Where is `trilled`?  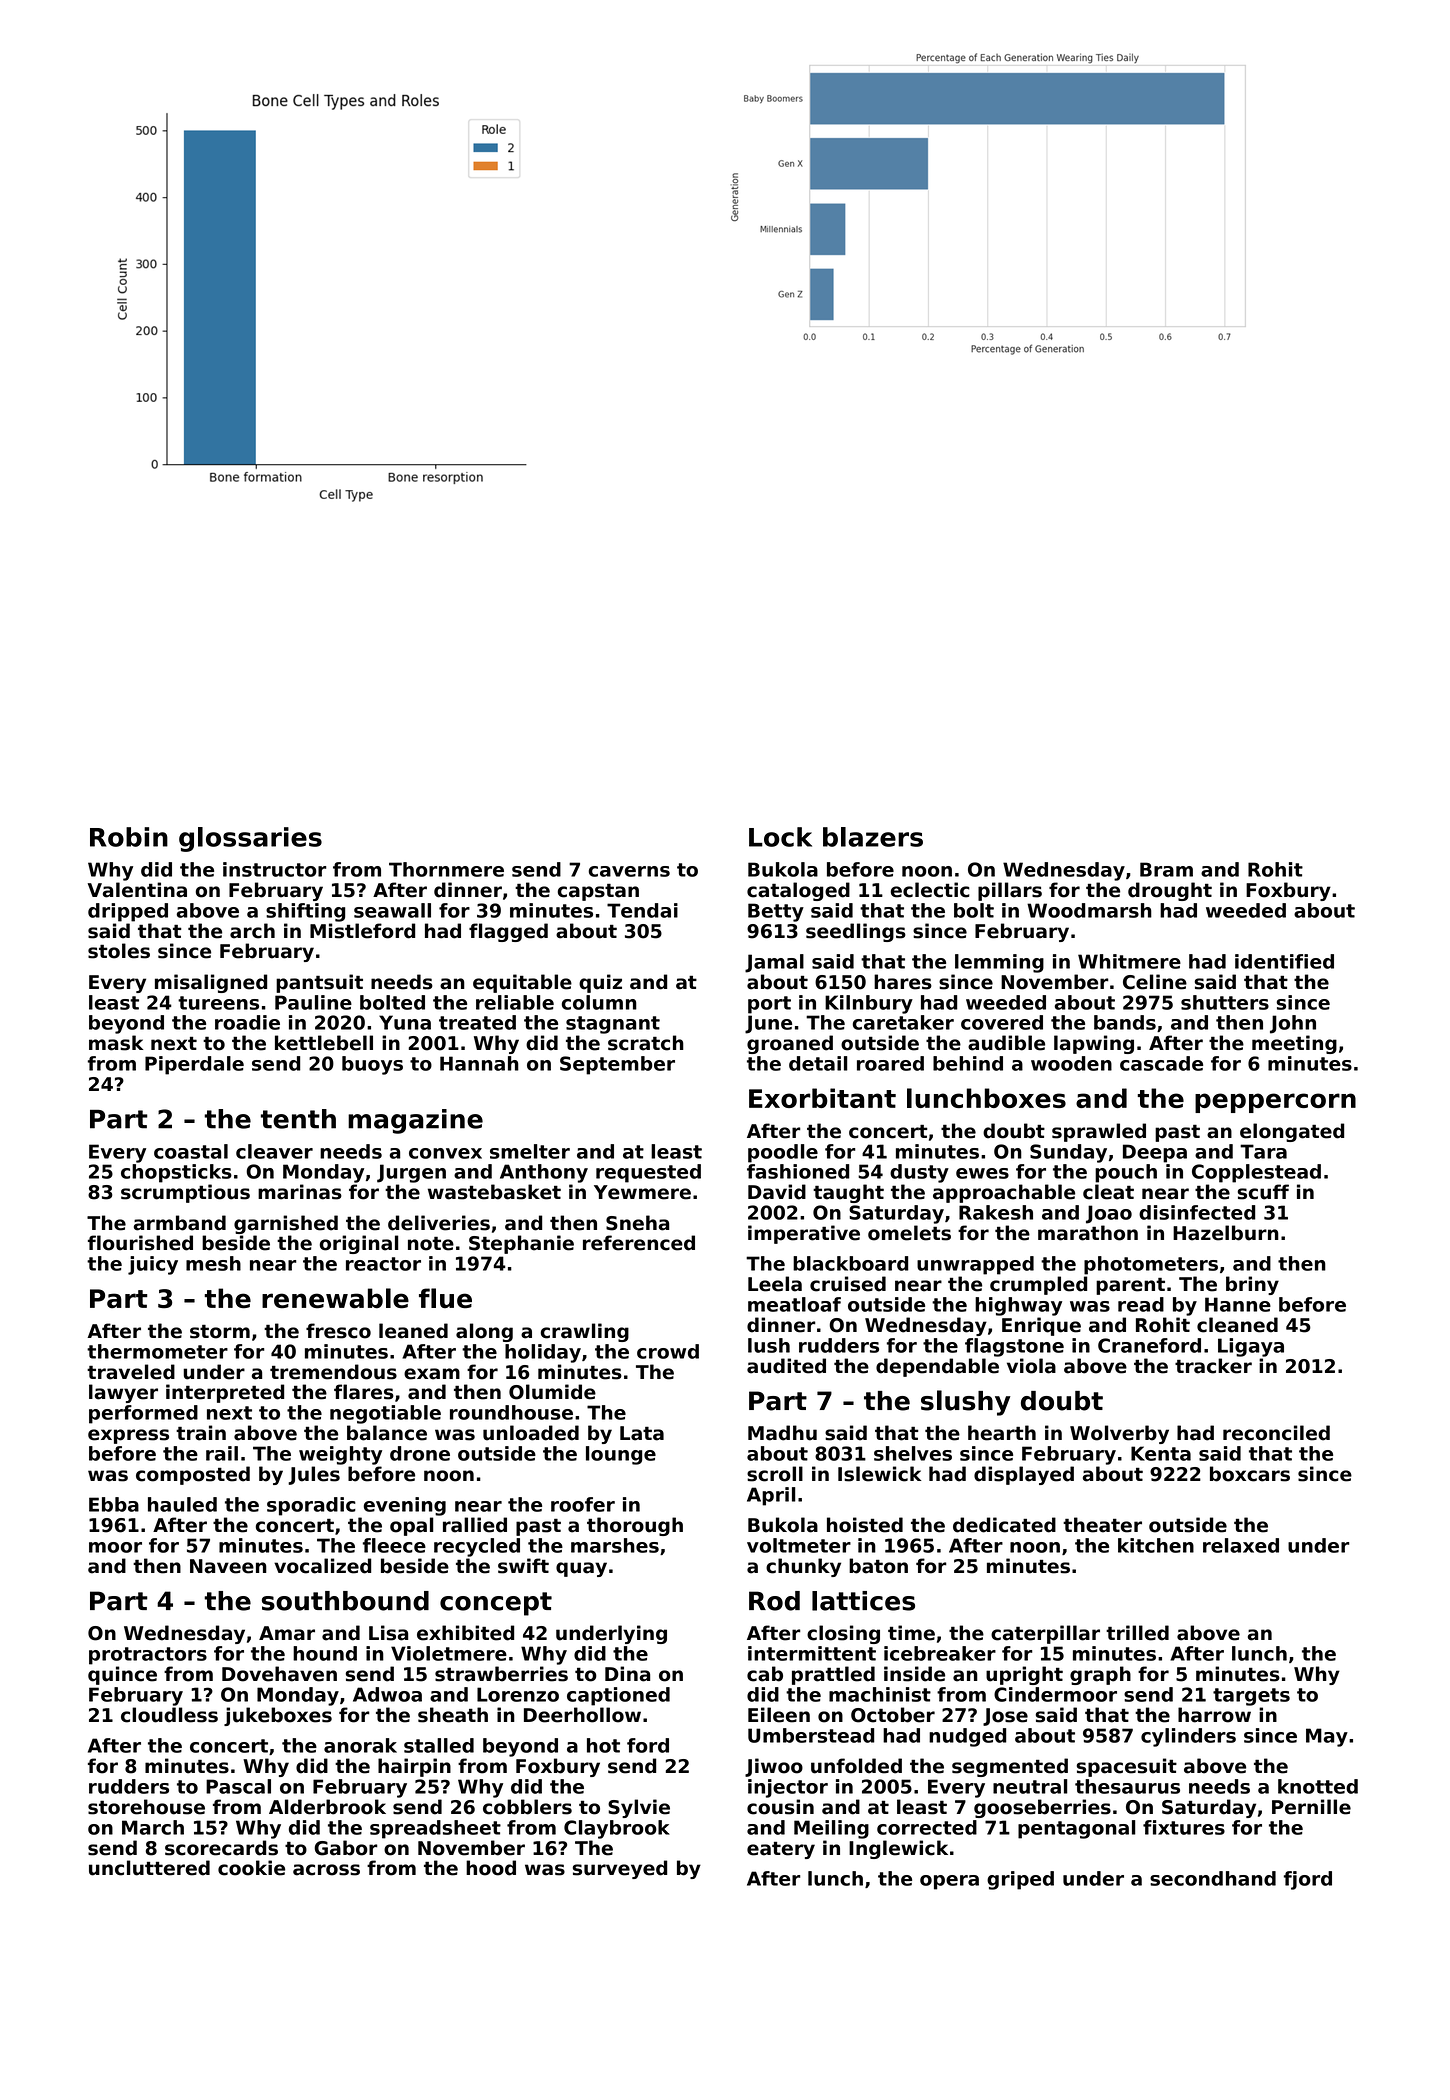 trilled is located at coordinates (1137, 1633).
